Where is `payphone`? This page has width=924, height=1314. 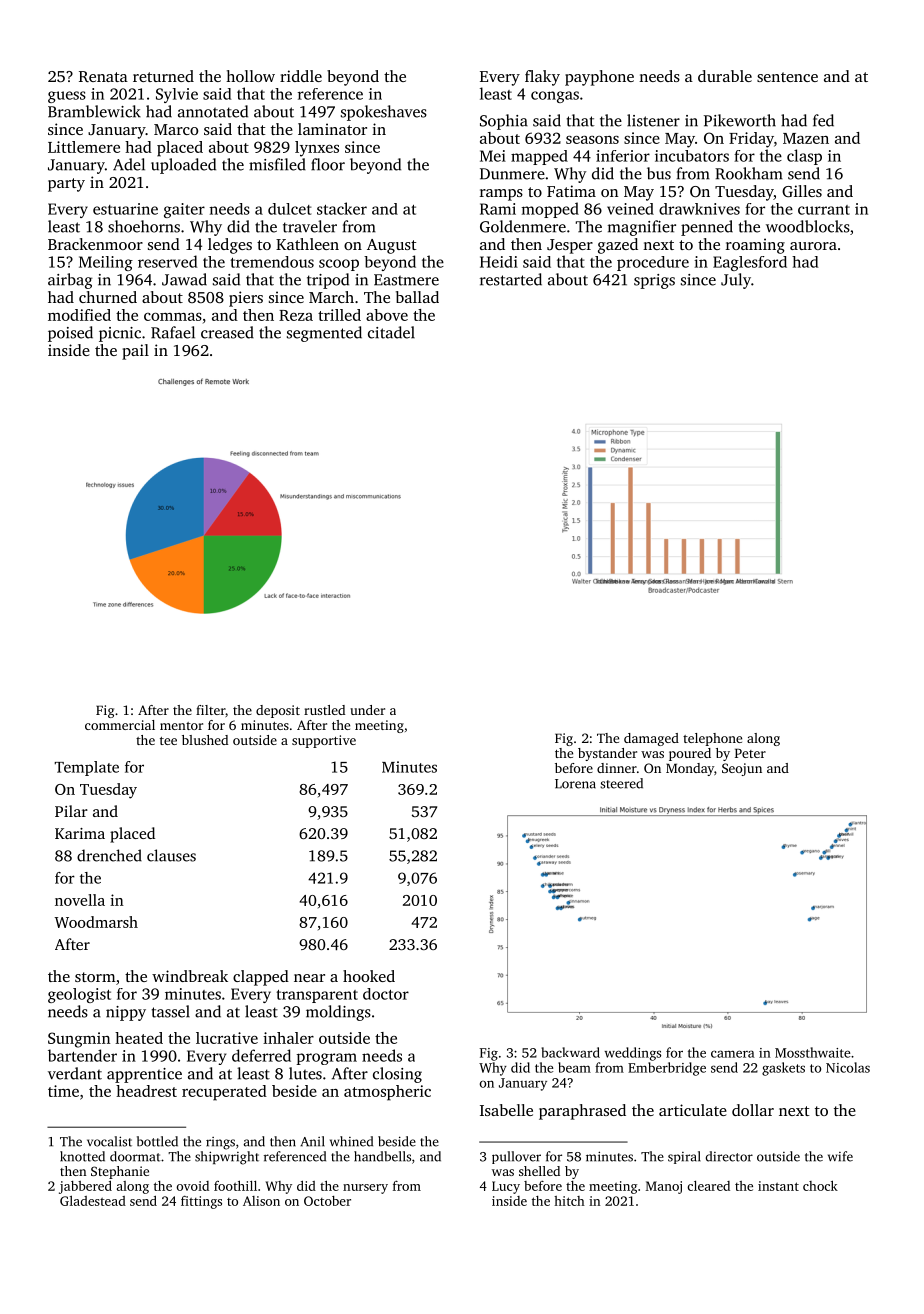 payphone is located at coordinates (599, 78).
